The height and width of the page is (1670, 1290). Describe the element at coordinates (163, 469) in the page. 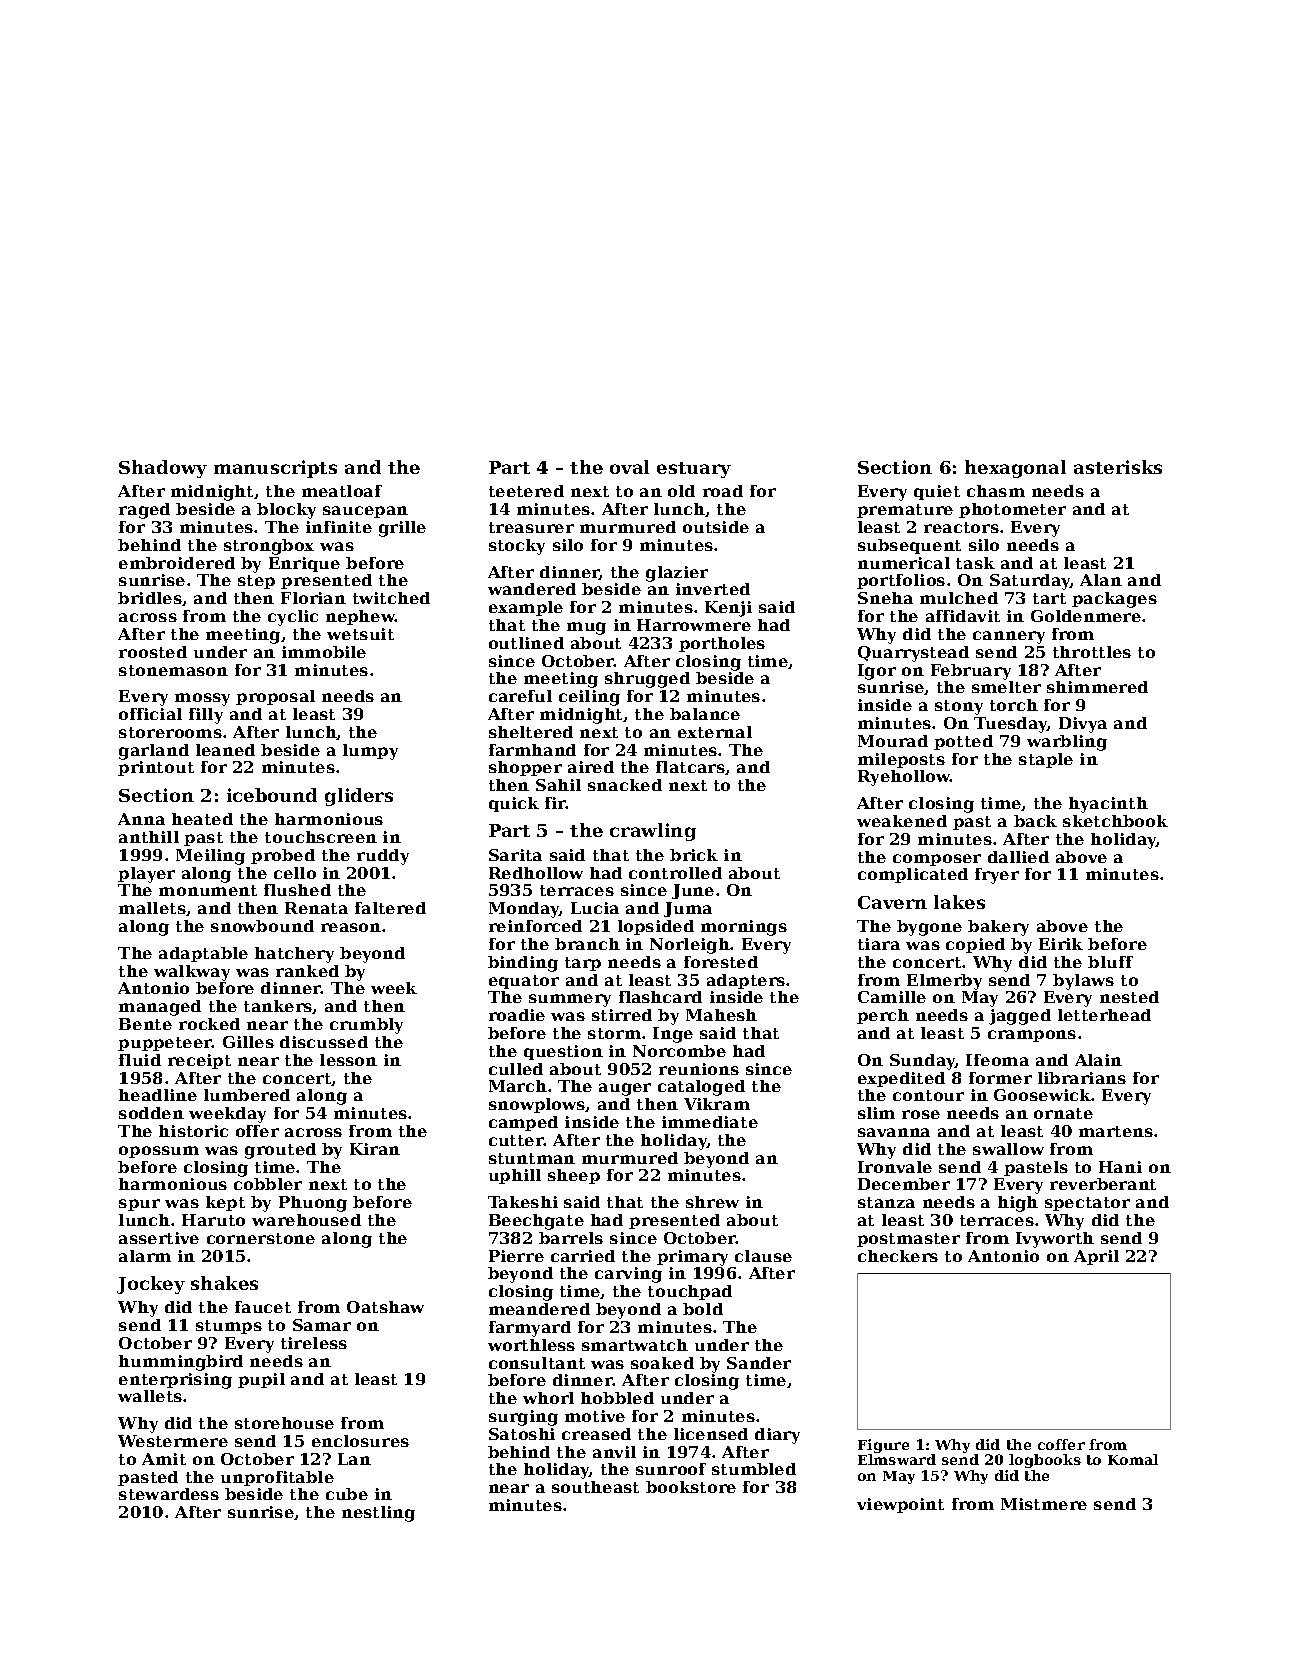

I see `Shadowy` at that location.
